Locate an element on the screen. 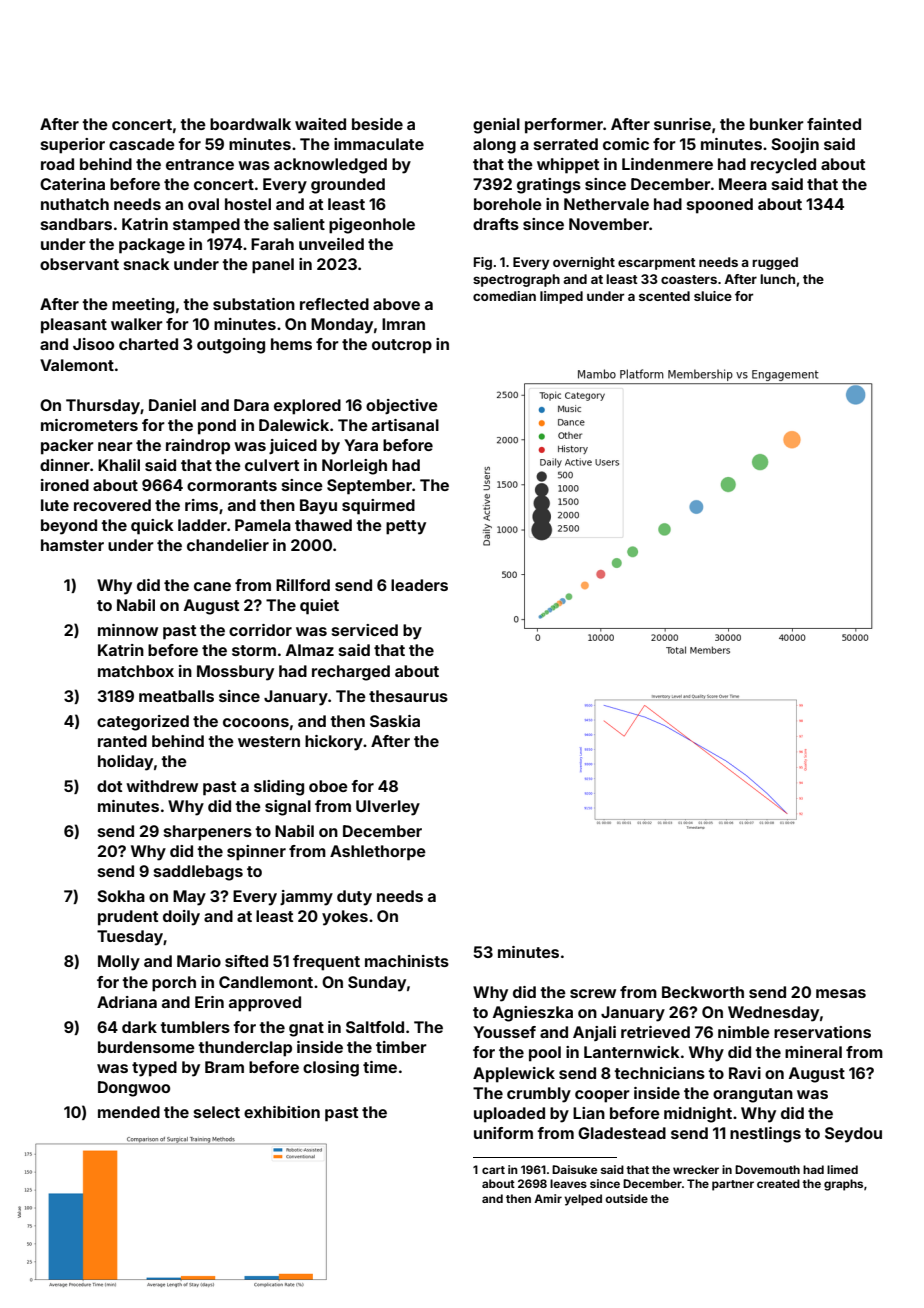 The image size is (924, 1308). outcrop is located at coordinates (402, 346).
